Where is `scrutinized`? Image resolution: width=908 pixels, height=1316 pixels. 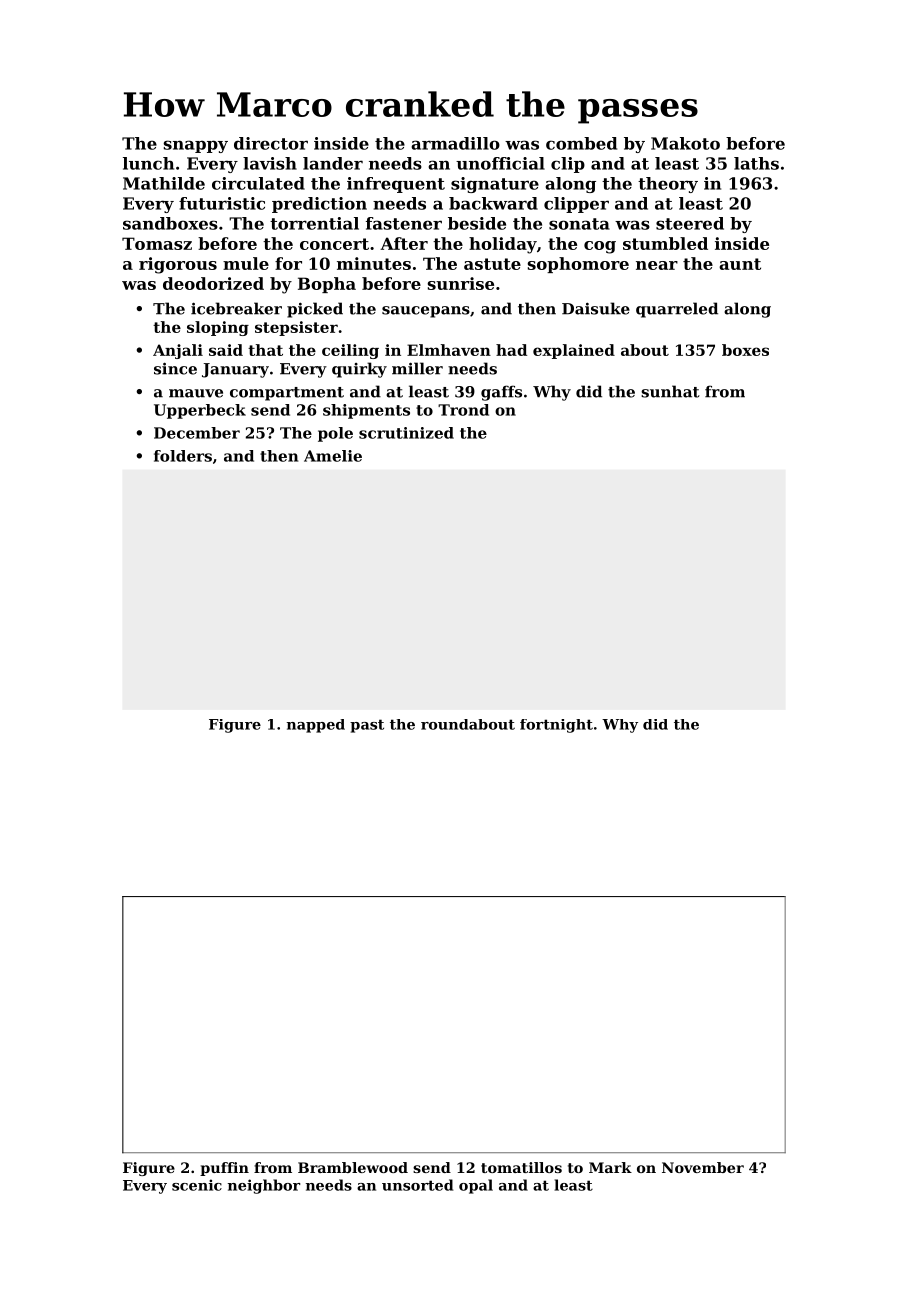
scrutinized is located at coordinates (406, 433).
